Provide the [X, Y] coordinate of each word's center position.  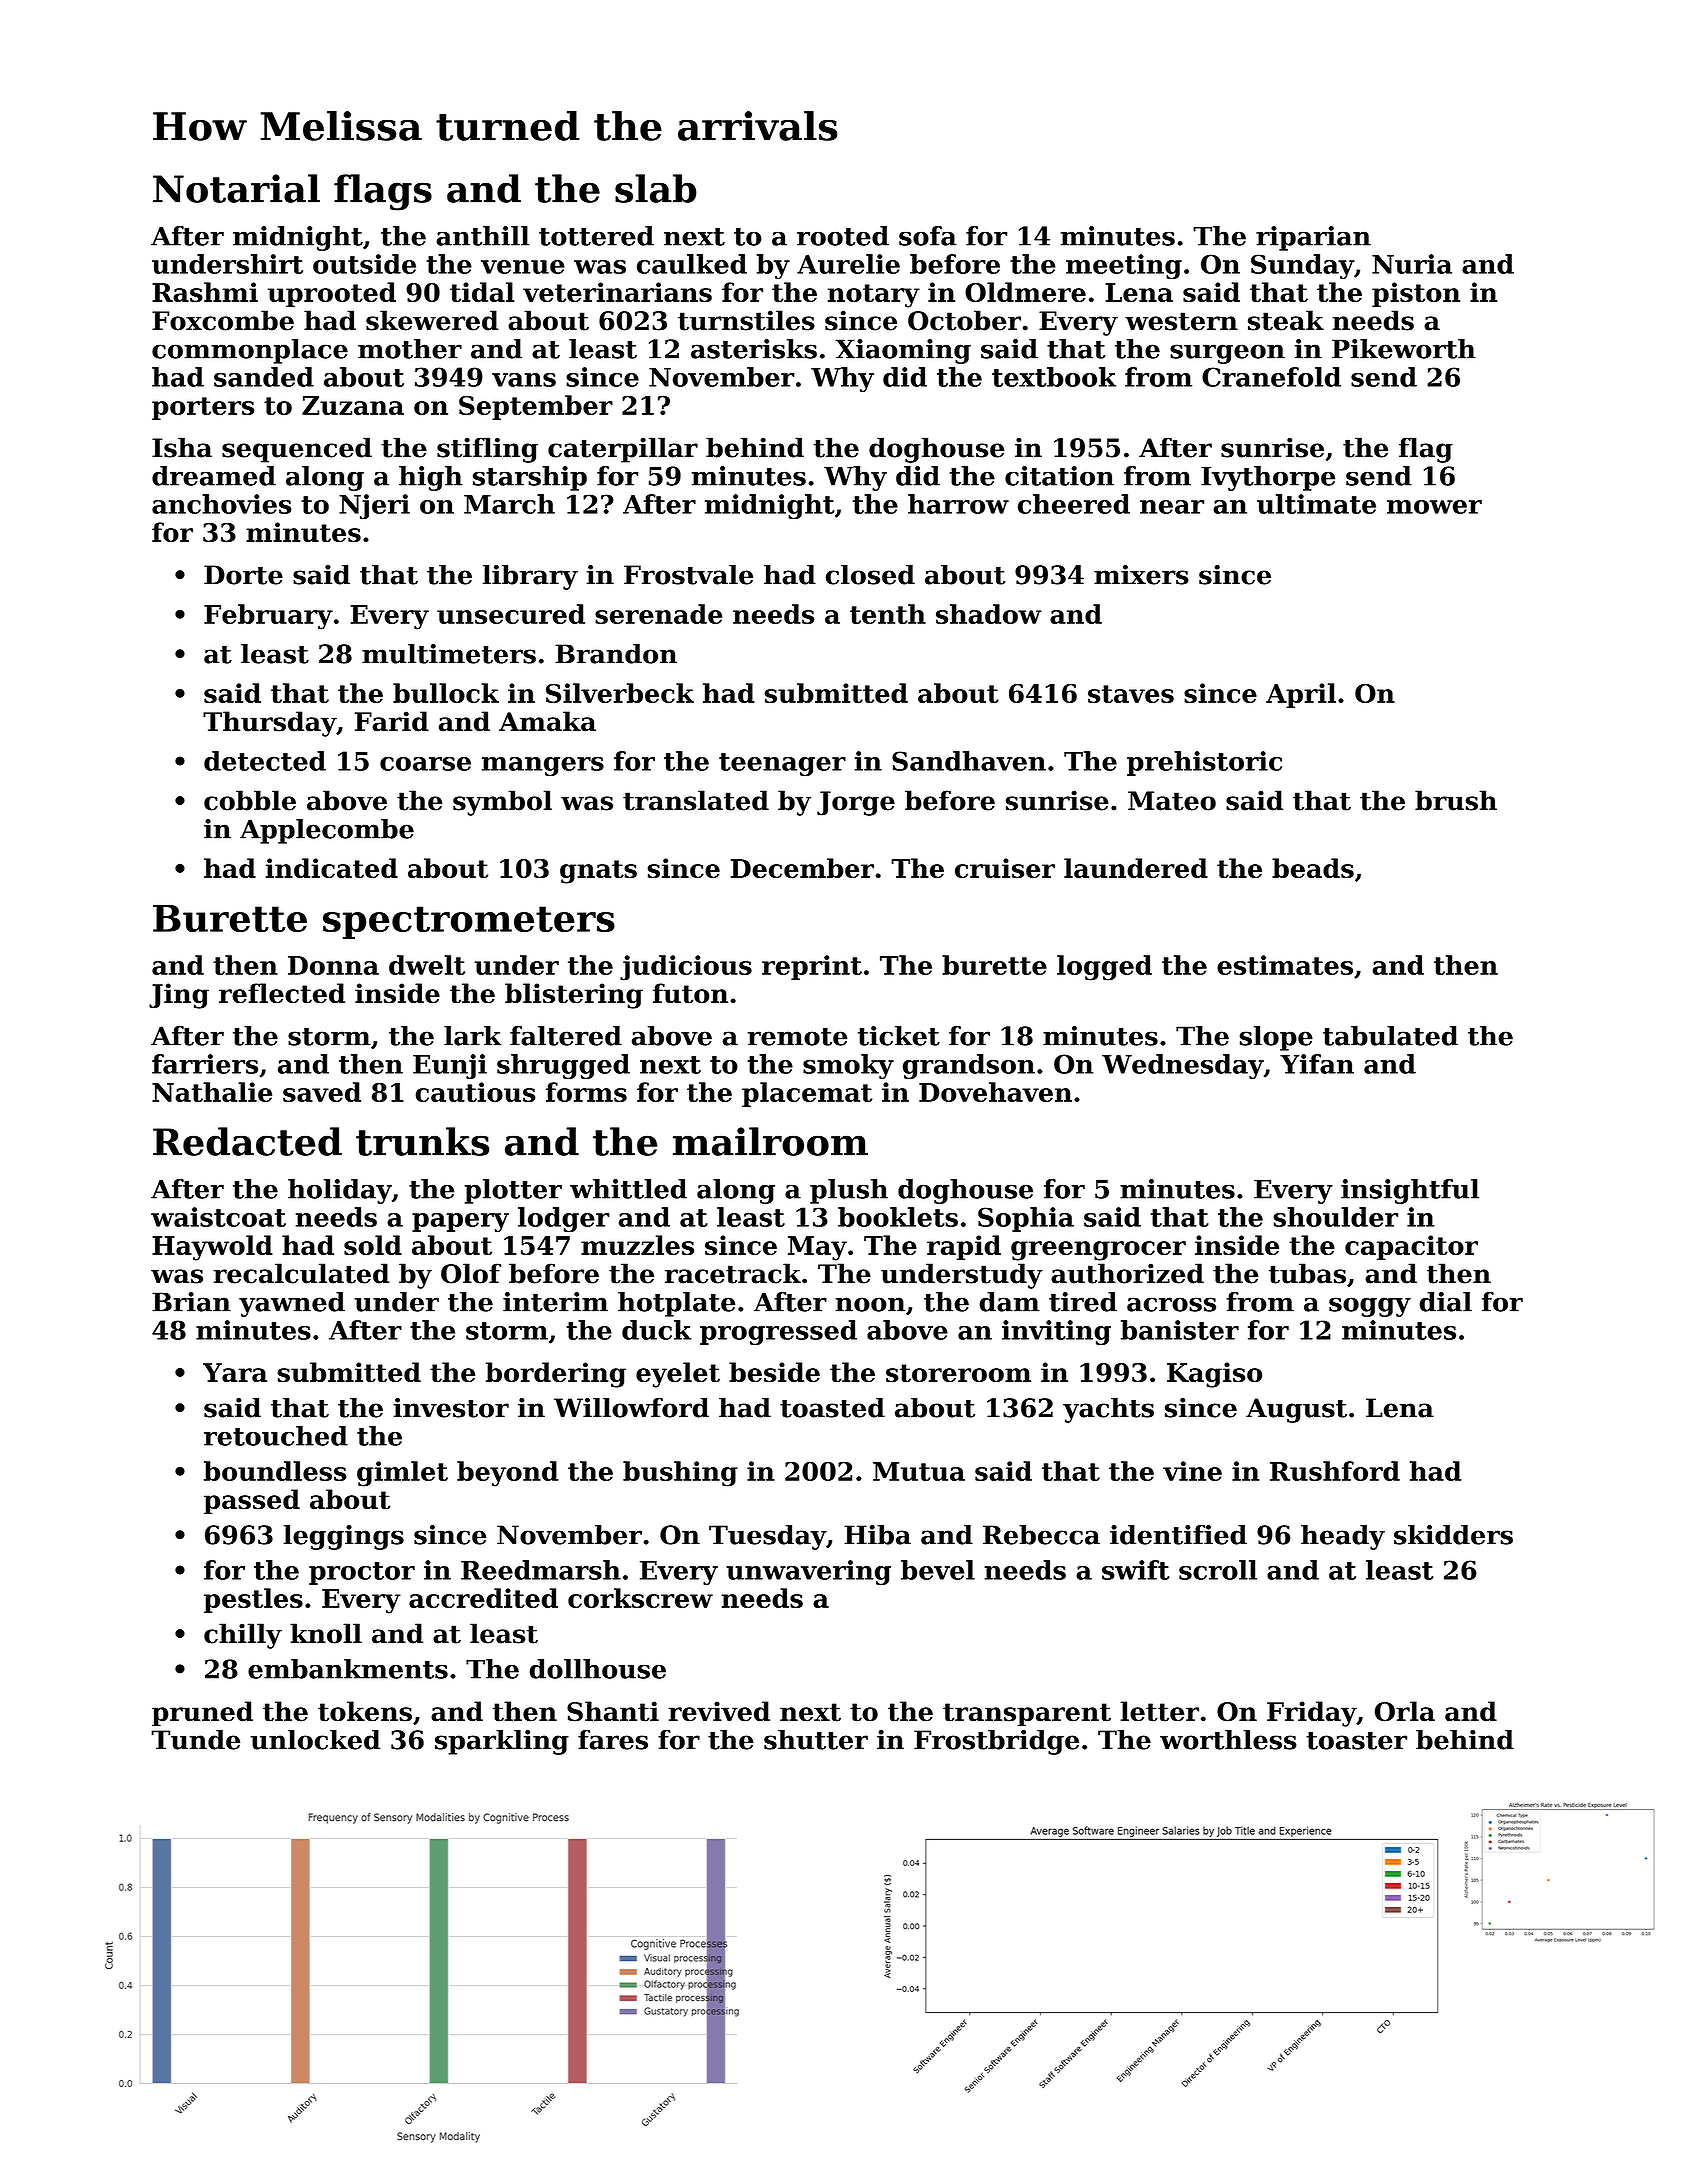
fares [613, 1740]
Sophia [1026, 1219]
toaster [1356, 1741]
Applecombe [327, 831]
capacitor [1411, 1247]
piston [1416, 294]
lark [473, 1036]
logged [1104, 968]
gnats [598, 872]
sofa [928, 236]
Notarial [236, 188]
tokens [365, 1711]
